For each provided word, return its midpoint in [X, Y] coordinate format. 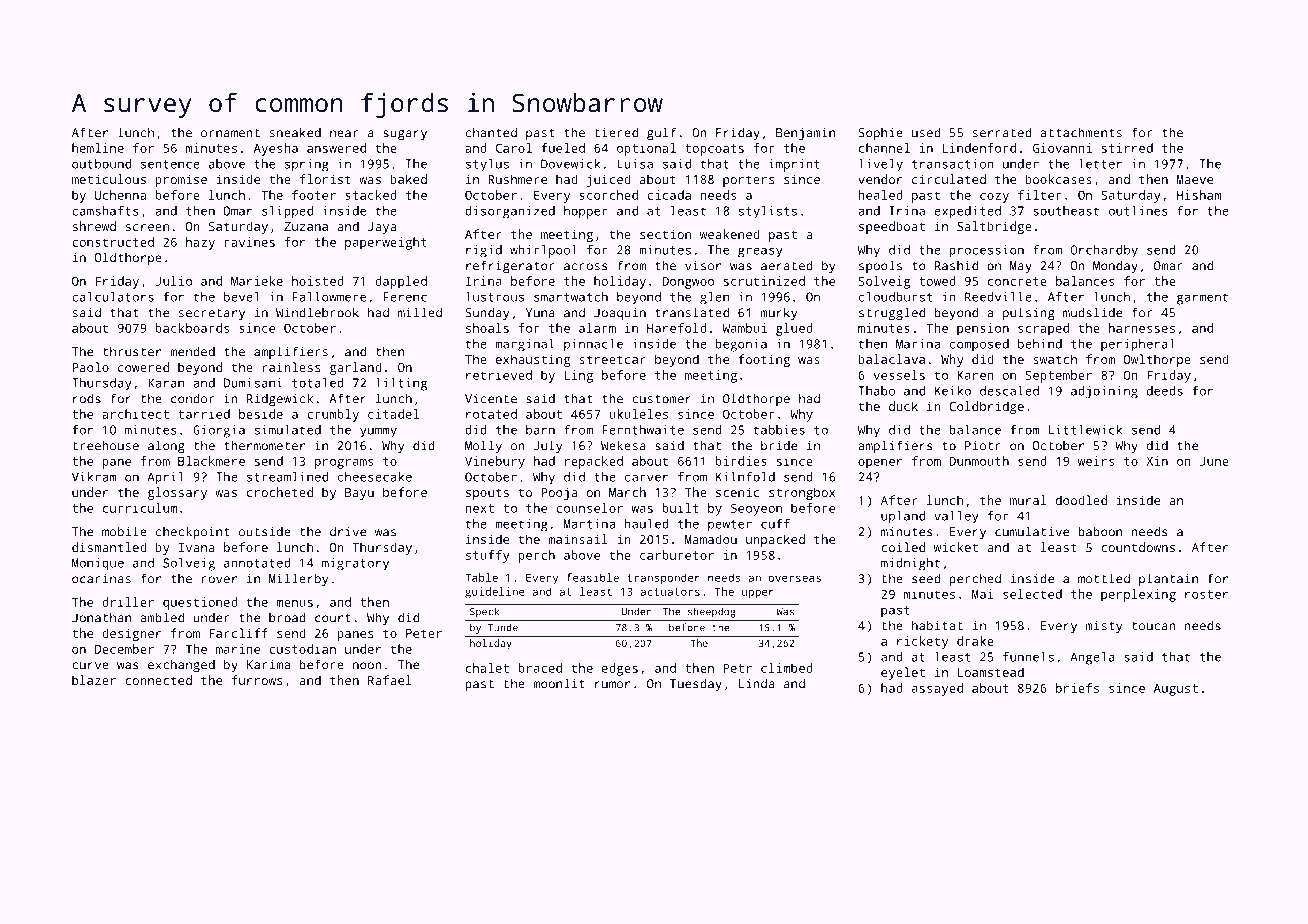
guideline [495, 593]
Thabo [876, 391]
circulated [949, 179]
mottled [1104, 578]
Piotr [983, 446]
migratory [355, 564]
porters [748, 181]
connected [158, 680]
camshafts [105, 211]
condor [192, 398]
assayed [937, 689]
